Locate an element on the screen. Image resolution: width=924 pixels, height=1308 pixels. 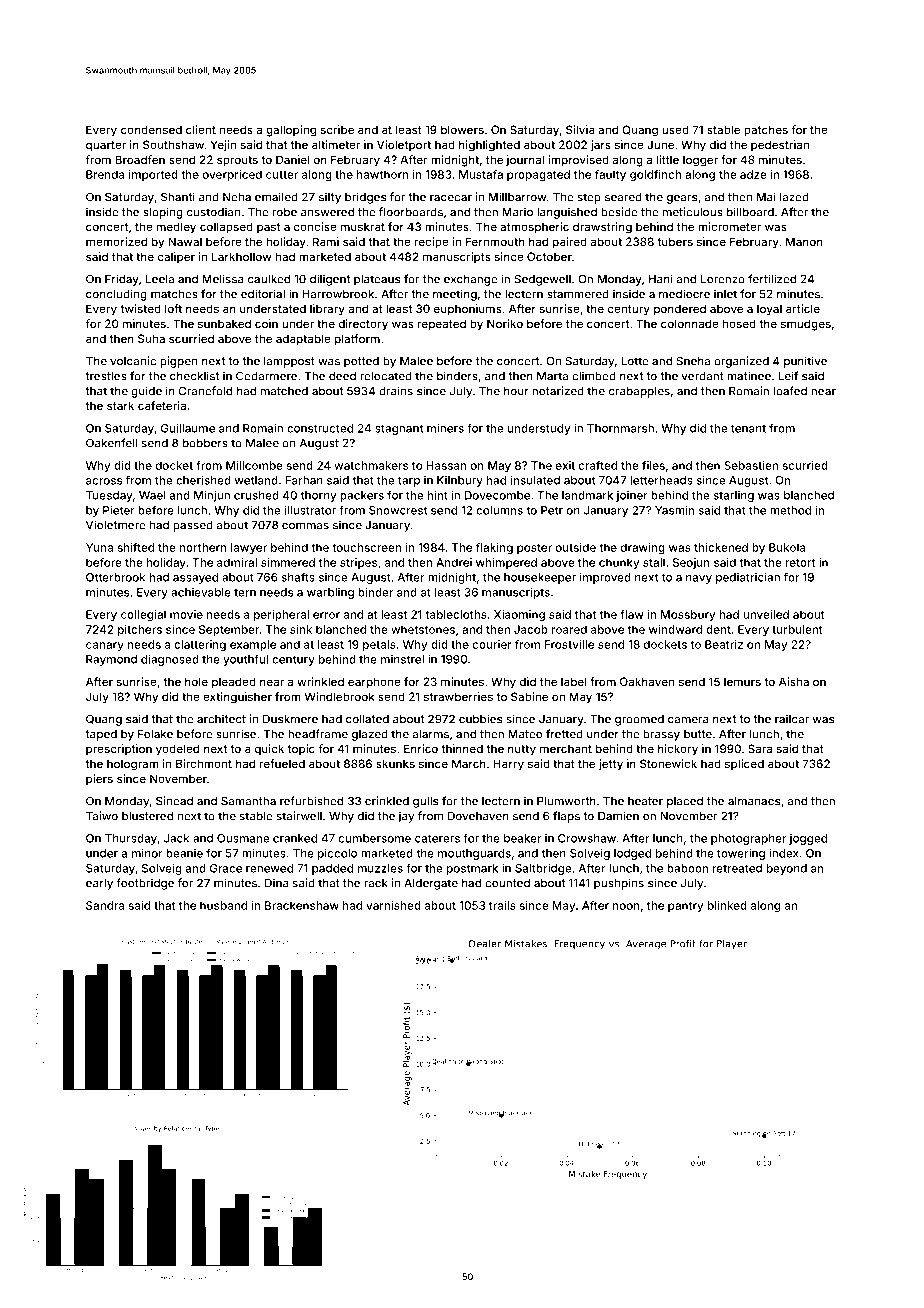
sprouts is located at coordinates (237, 161).
